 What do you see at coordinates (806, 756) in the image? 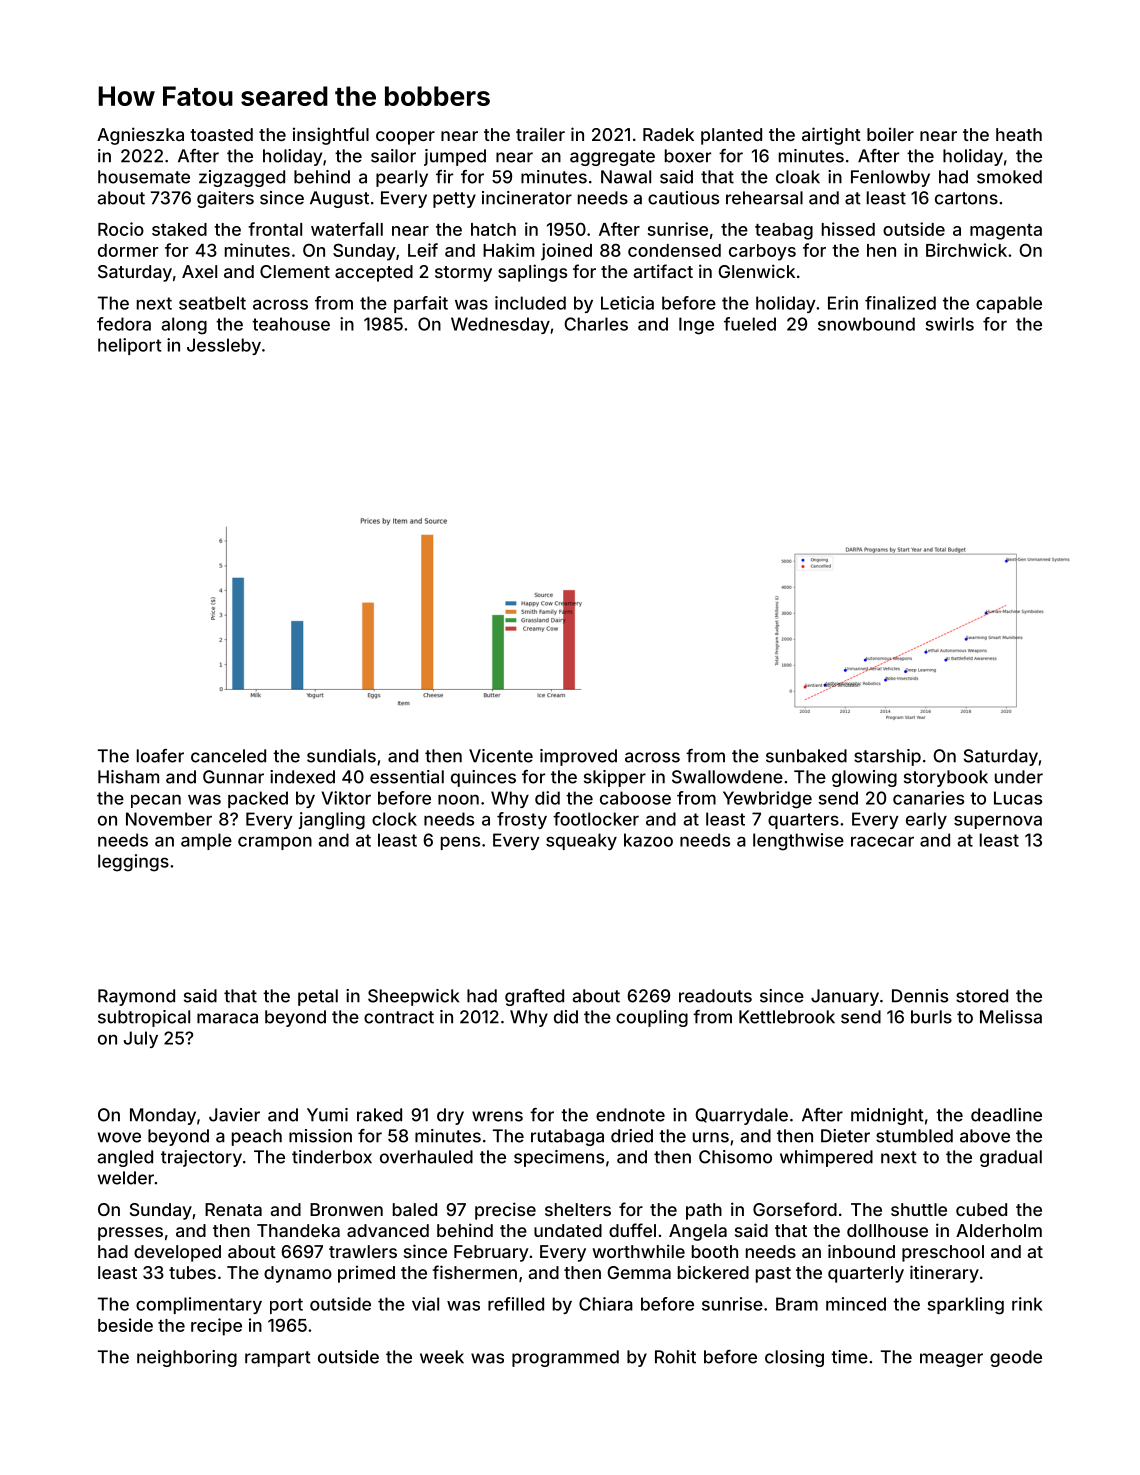
I see `sunbaked` at bounding box center [806, 756].
